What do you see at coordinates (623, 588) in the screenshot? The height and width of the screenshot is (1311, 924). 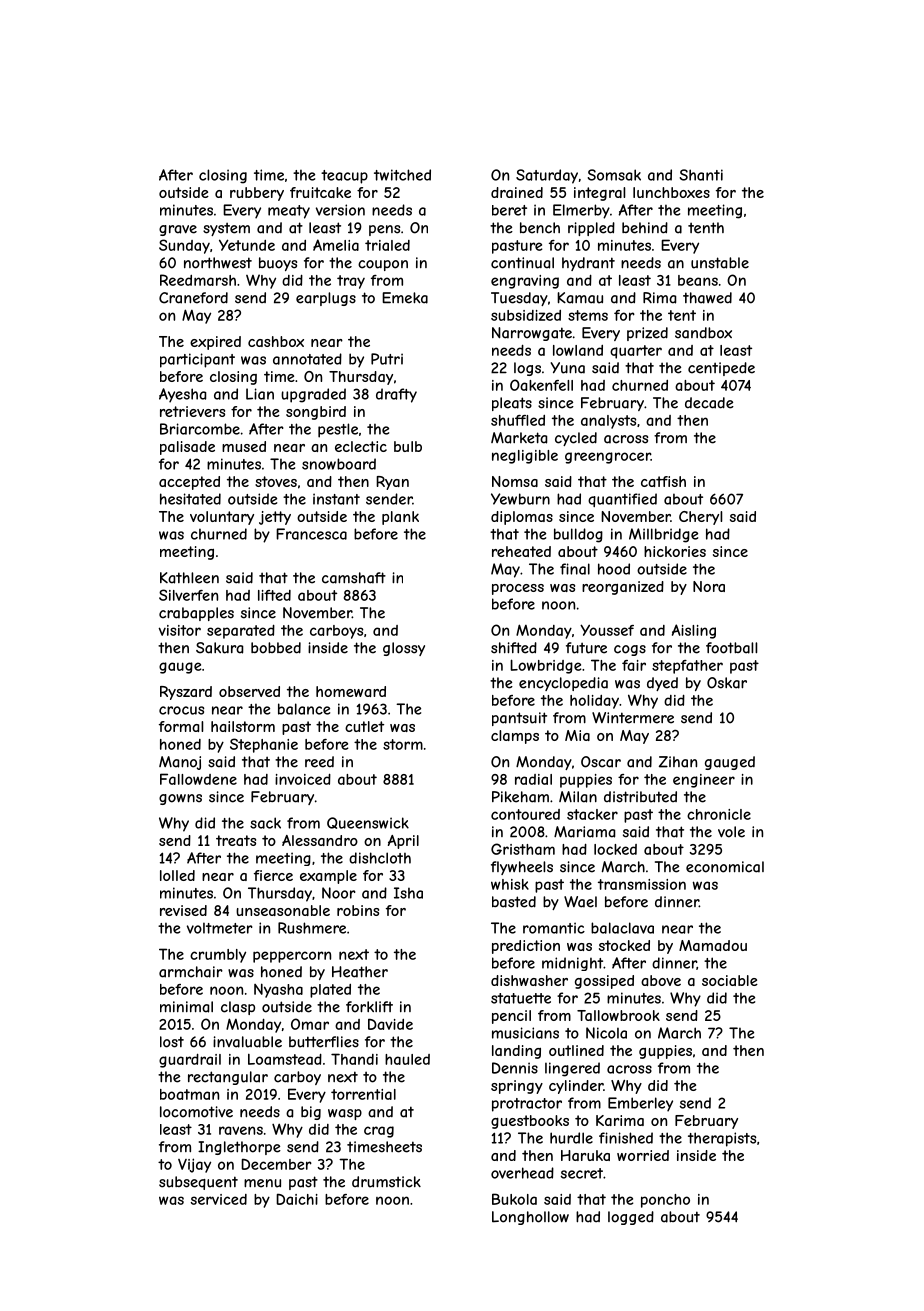 I see `reorganized` at bounding box center [623, 588].
